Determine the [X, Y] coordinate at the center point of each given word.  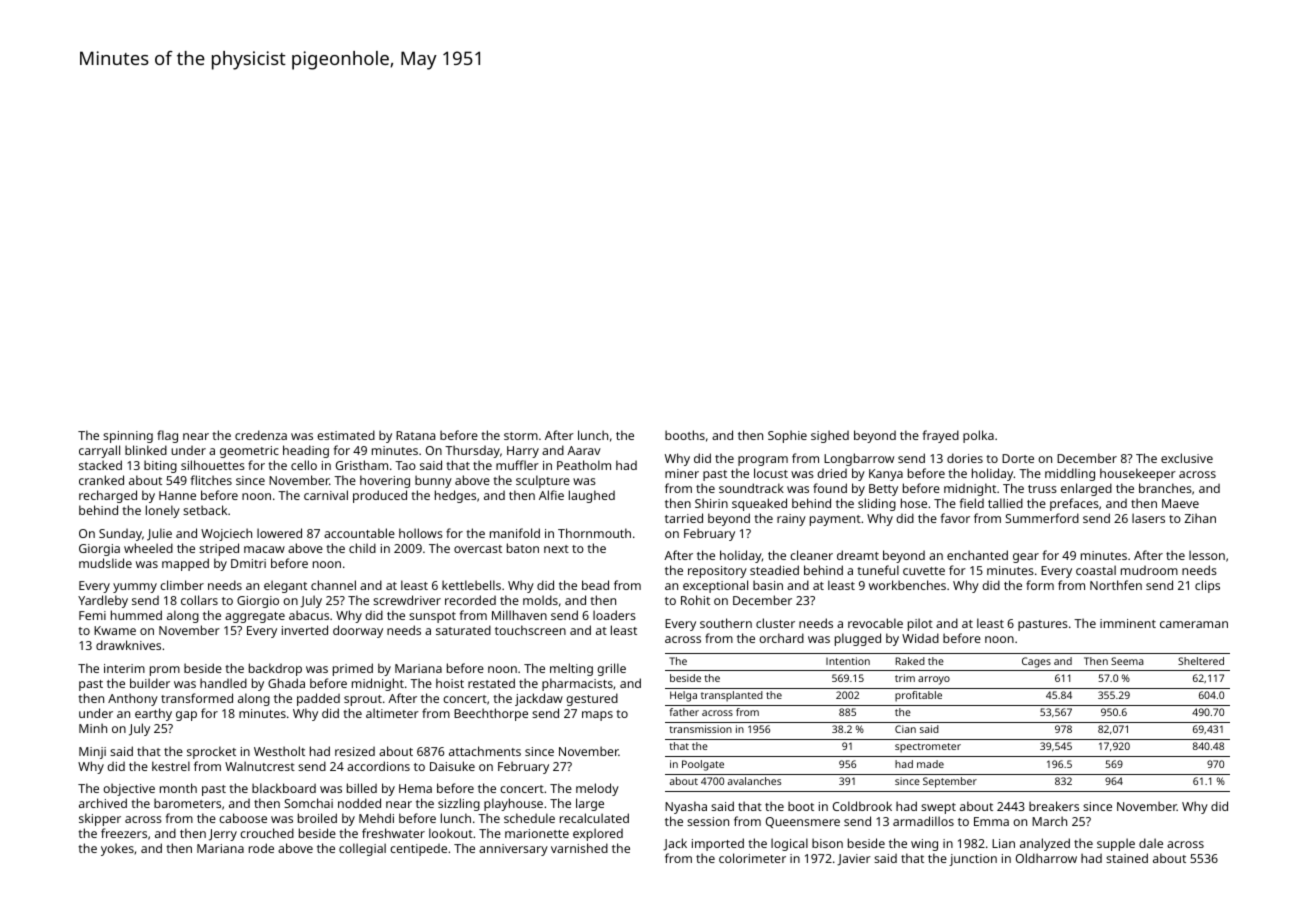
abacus [309, 615]
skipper [100, 819]
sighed [830, 436]
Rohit [695, 600]
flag [167, 436]
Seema [1127, 661]
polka [978, 436]
